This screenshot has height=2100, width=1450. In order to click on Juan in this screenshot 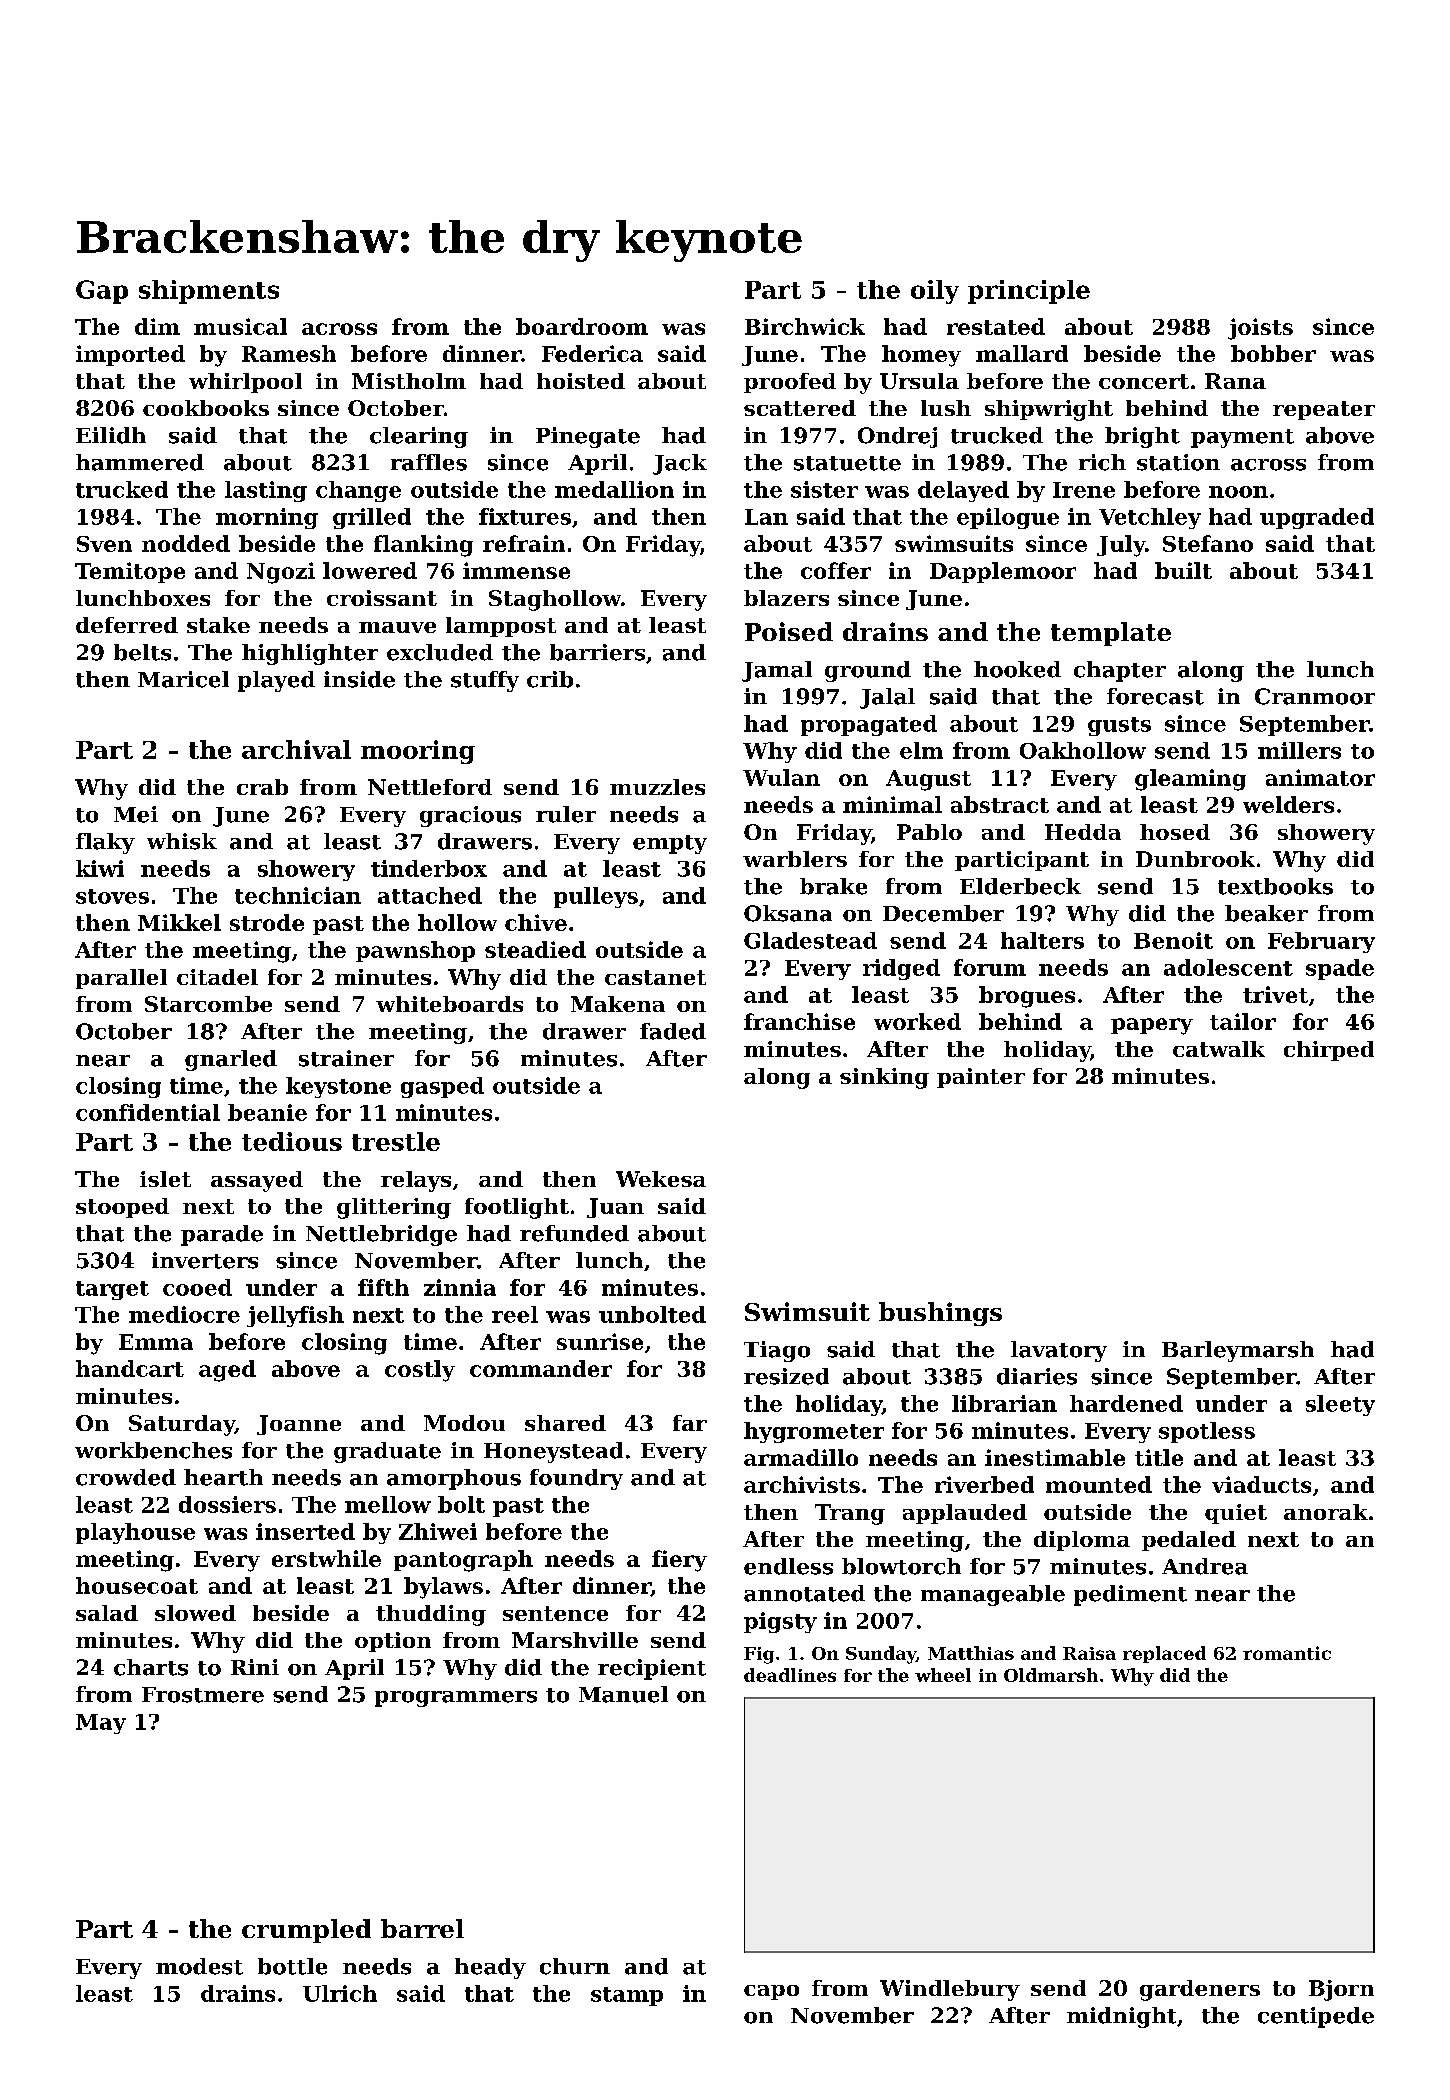, I will do `click(615, 1208)`.
